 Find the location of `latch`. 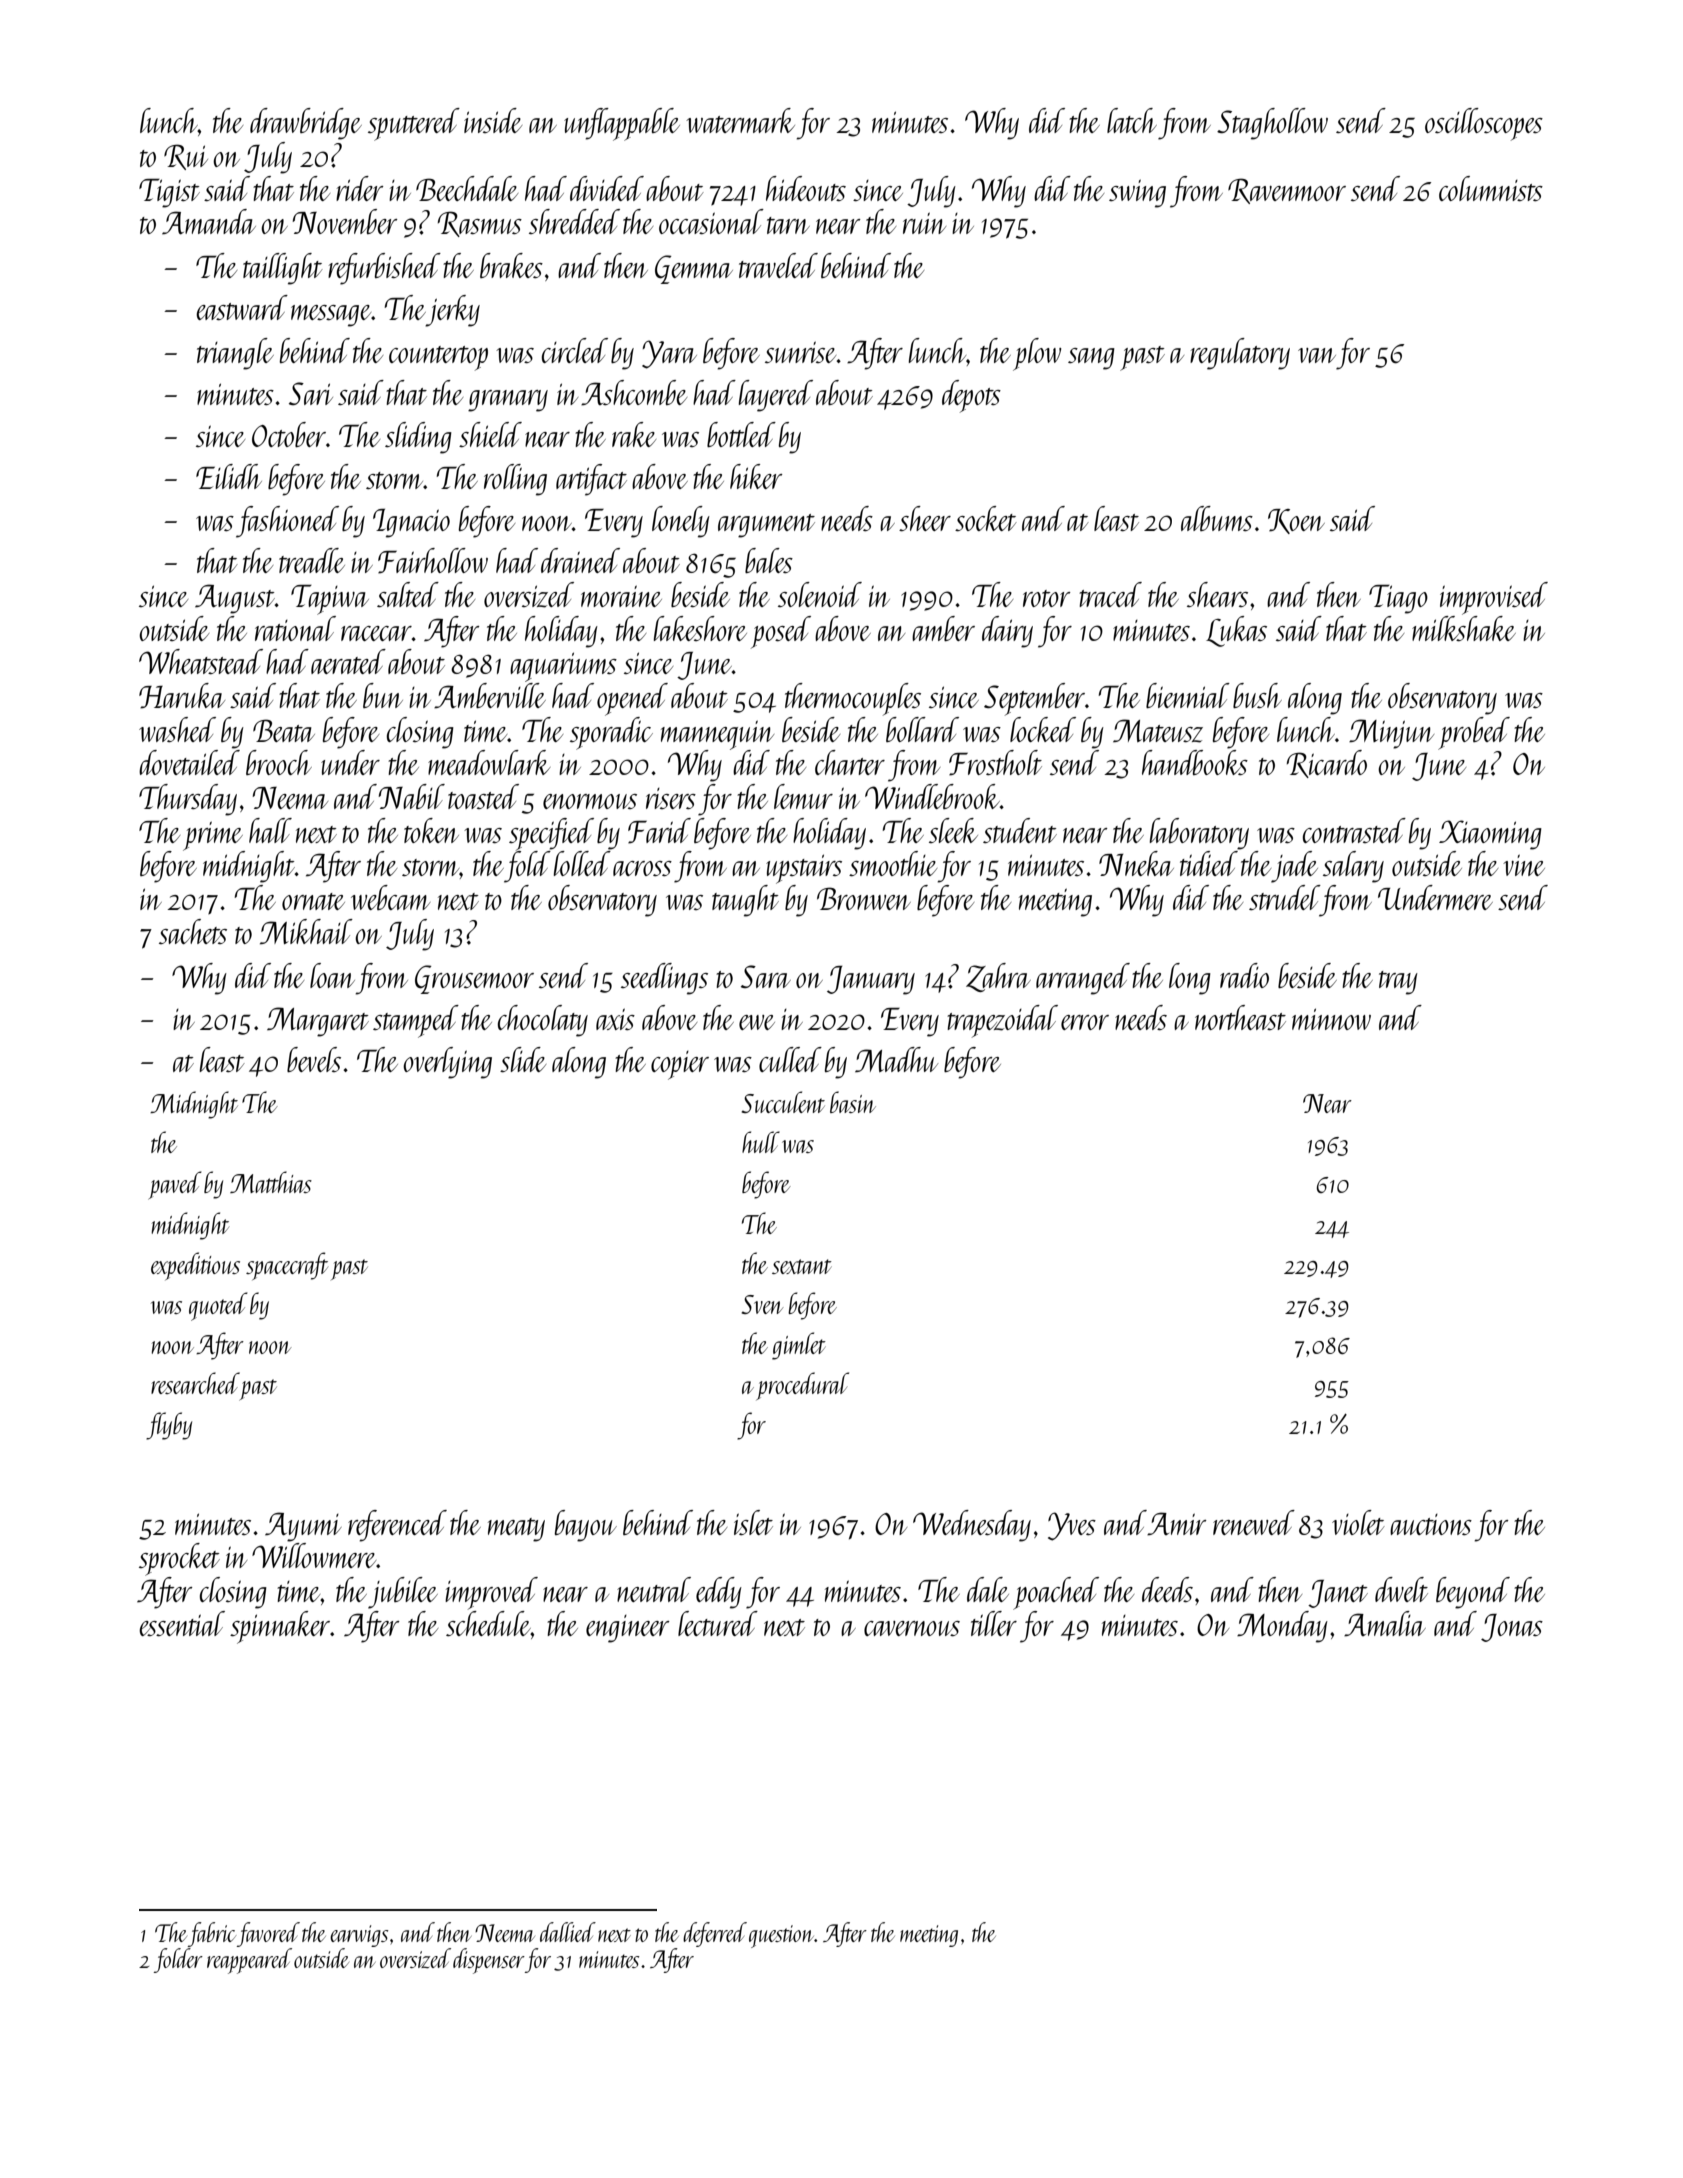

latch is located at coordinates (1132, 120).
